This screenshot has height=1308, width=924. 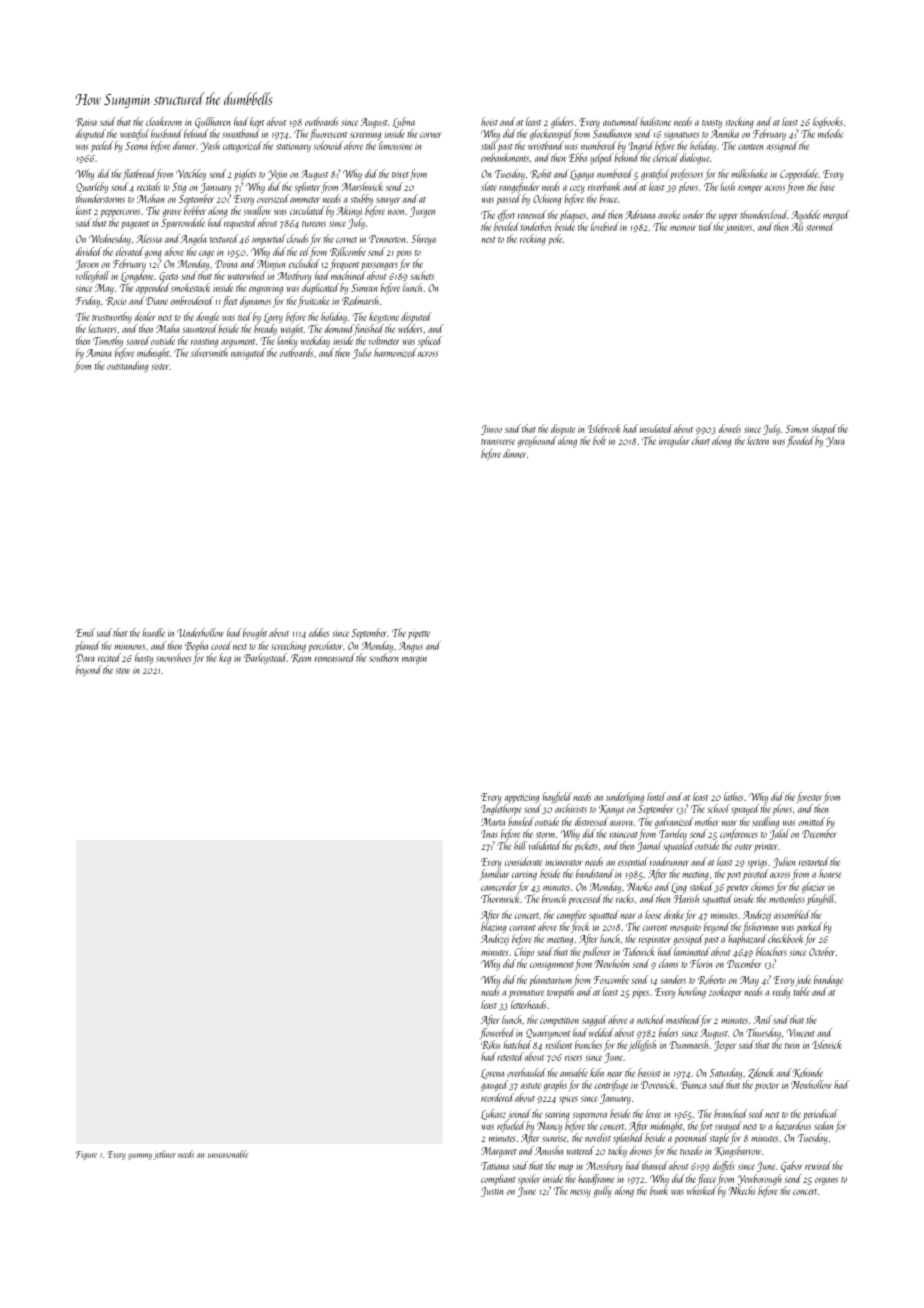 I want to click on hoarse, so click(x=830, y=873).
